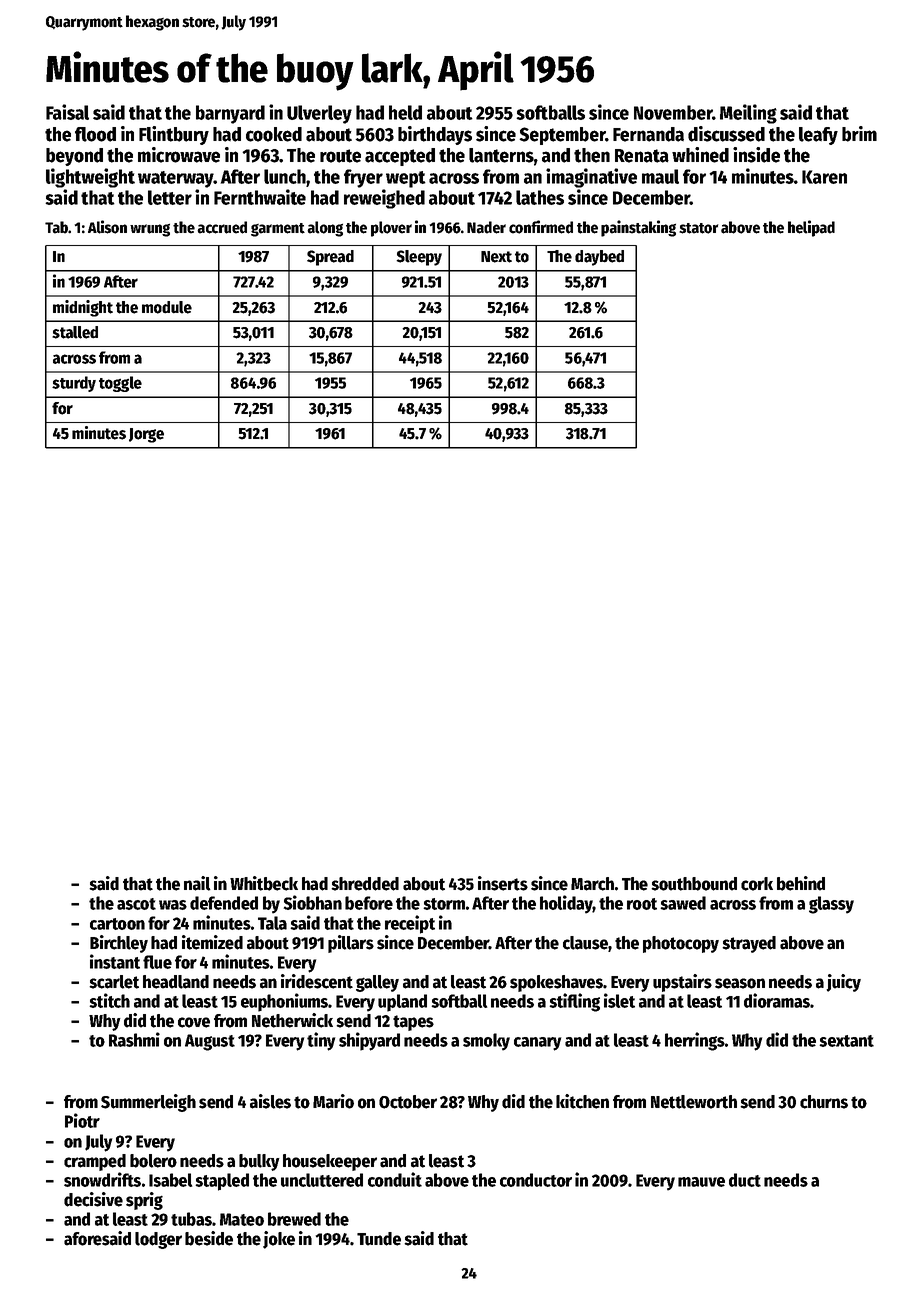  I want to click on stapled, so click(222, 1182).
